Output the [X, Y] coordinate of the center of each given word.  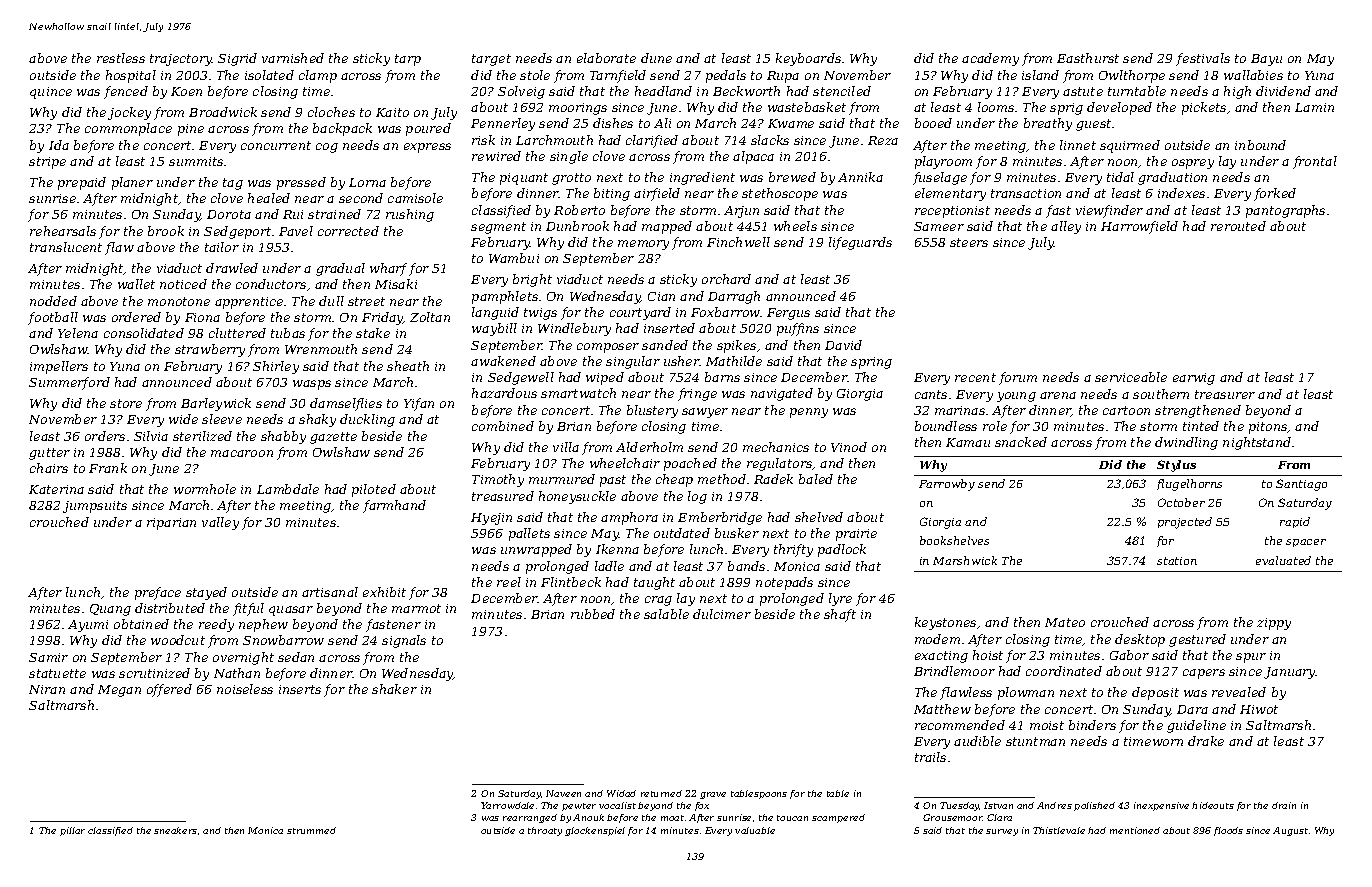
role [995, 426]
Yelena [78, 333]
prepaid [82, 183]
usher [682, 361]
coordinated [1064, 671]
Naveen [563, 793]
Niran [47, 689]
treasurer [1225, 394]
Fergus [788, 314]
